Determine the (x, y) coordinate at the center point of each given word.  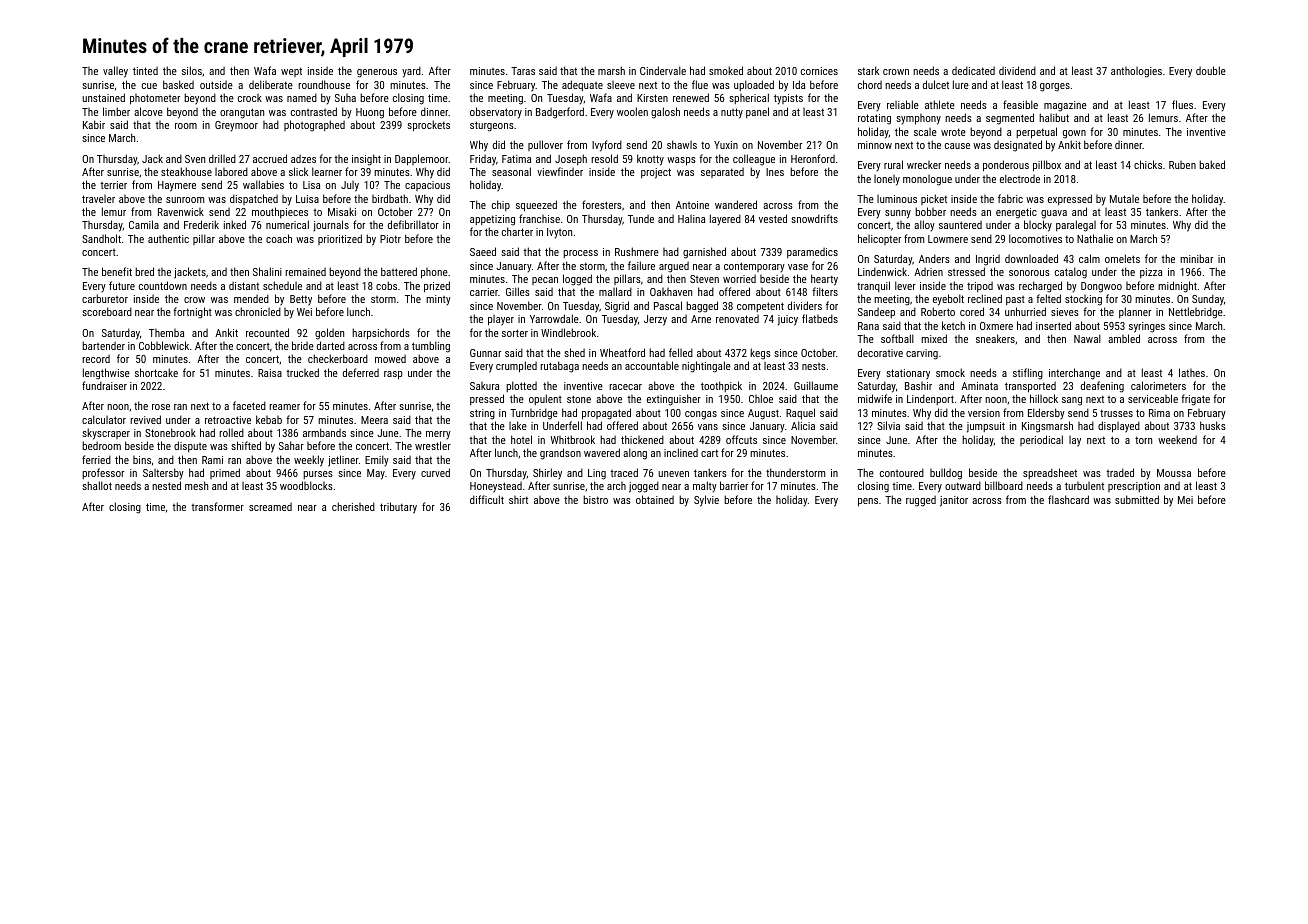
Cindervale (663, 70)
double (1211, 70)
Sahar (291, 445)
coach (279, 238)
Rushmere (637, 251)
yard (411, 72)
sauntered (960, 225)
